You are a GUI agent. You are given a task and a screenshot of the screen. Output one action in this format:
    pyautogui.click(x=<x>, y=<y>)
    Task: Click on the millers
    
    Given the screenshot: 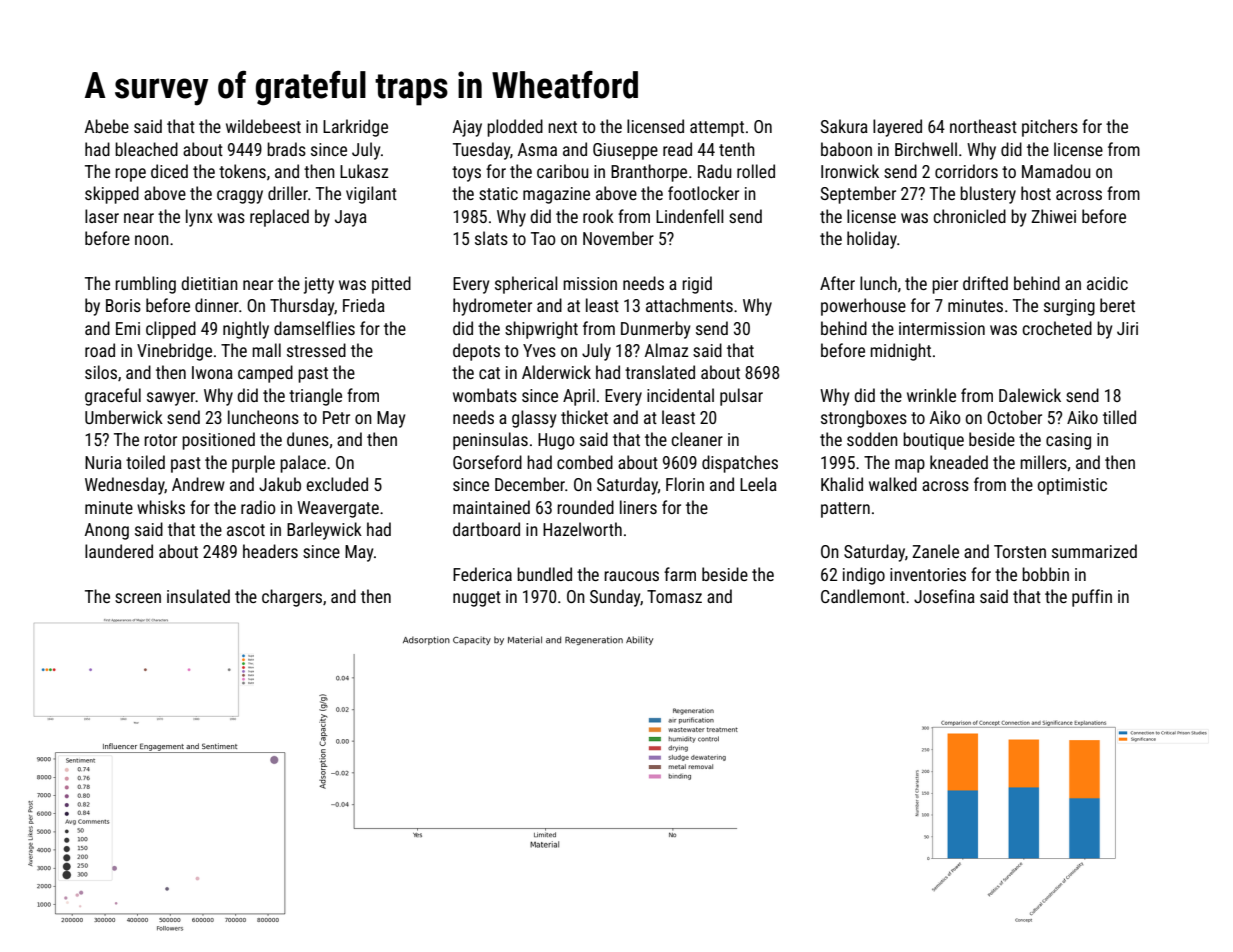 What is the action you would take?
    pyautogui.click(x=1043, y=462)
